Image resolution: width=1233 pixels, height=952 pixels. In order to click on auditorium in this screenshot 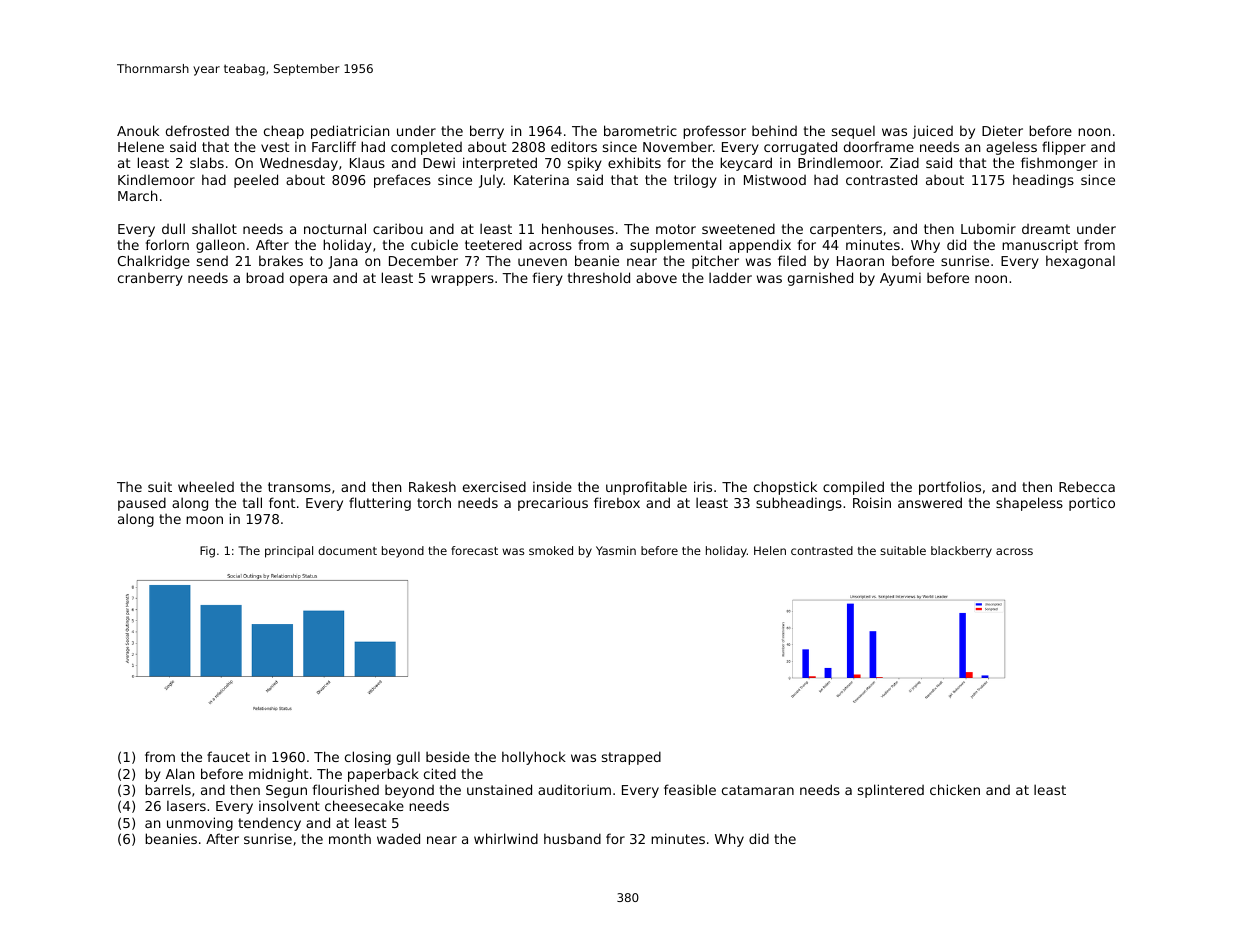, I will do `click(574, 789)`.
